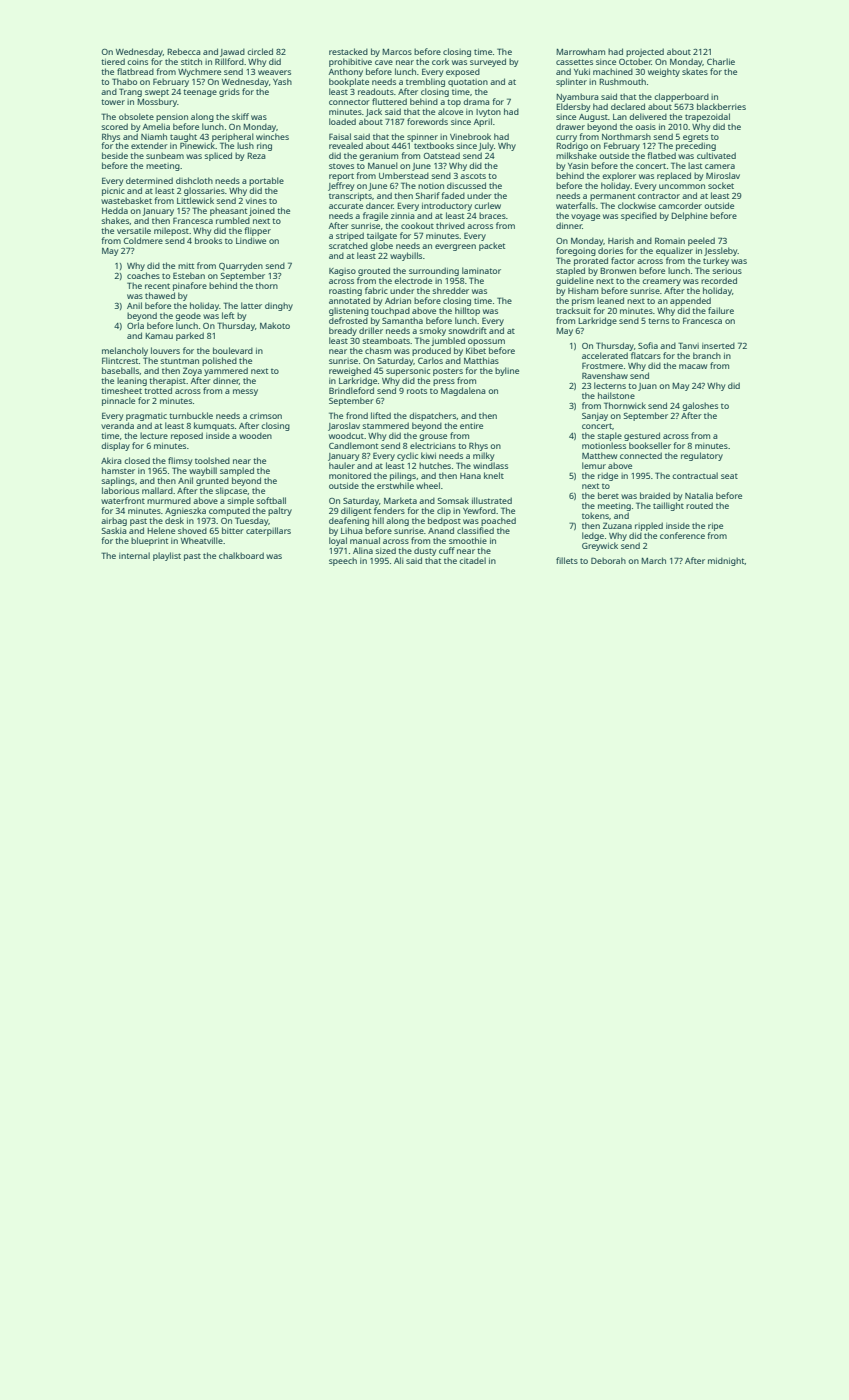 The height and width of the image is (1400, 849). Describe the element at coordinates (114, 126) in the image. I see `scored` at that location.
